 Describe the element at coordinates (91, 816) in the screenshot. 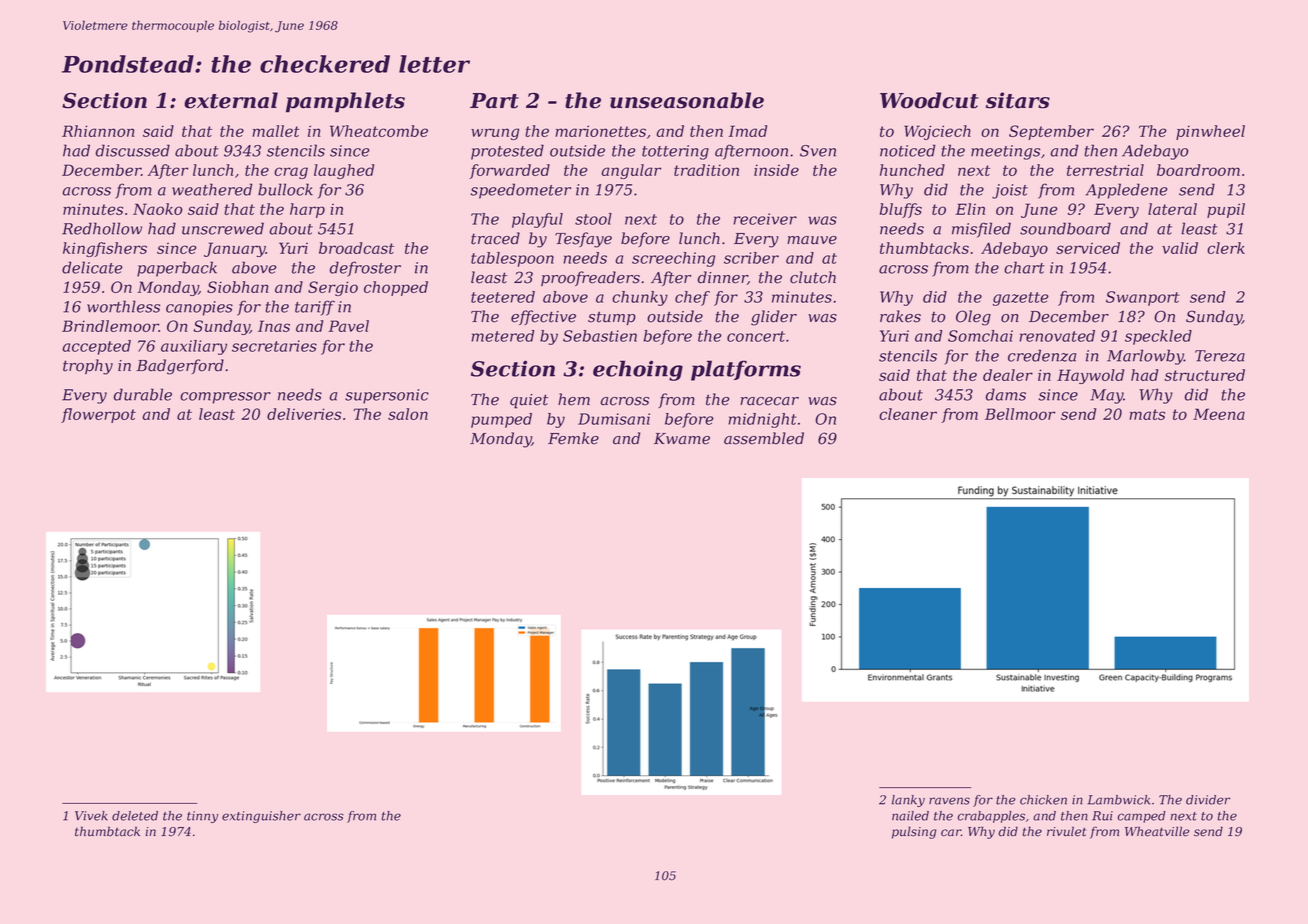

I see `Vivek` at that location.
